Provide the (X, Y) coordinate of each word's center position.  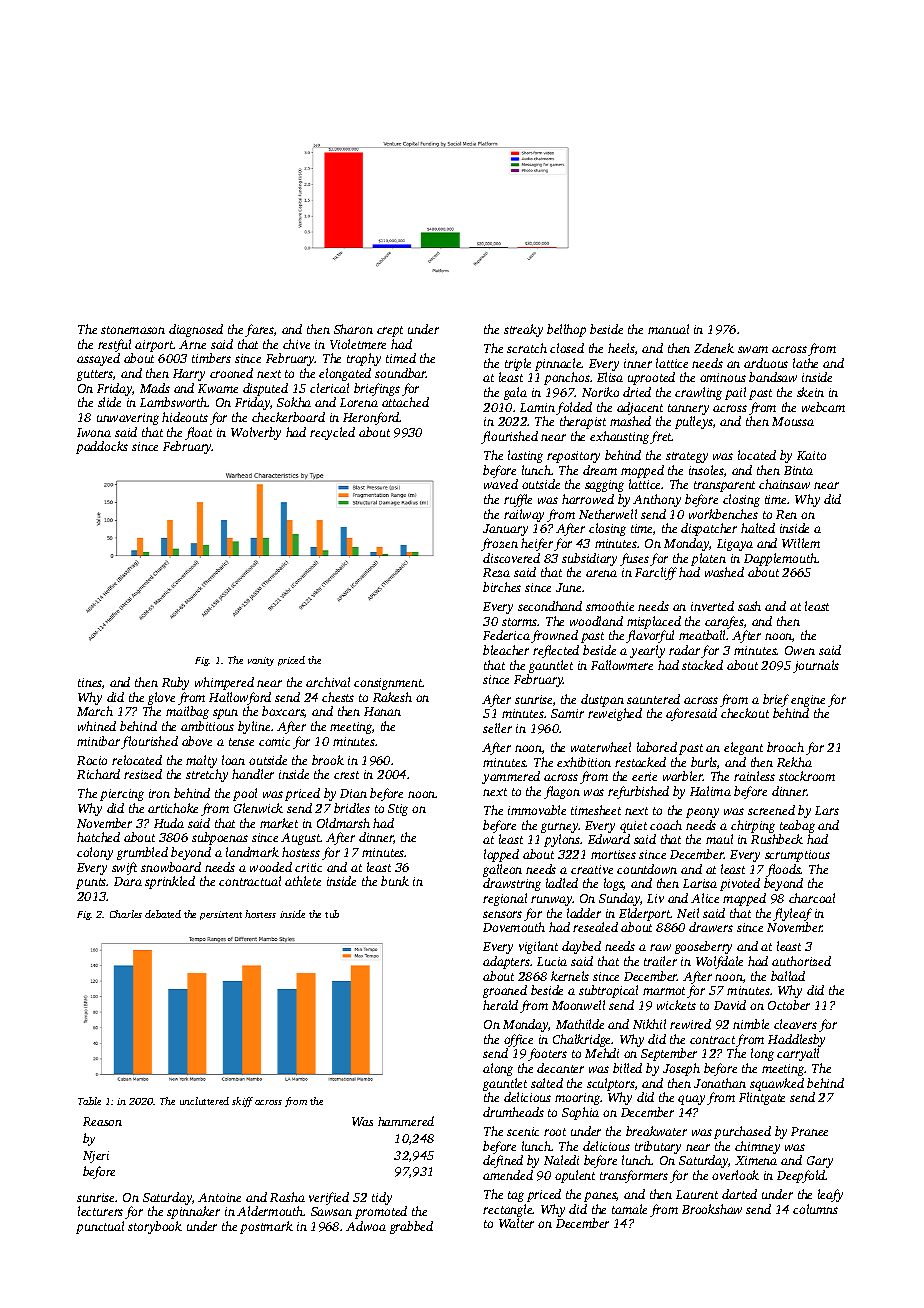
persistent (221, 915)
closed (567, 348)
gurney (560, 828)
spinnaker (193, 1212)
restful (114, 345)
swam (753, 349)
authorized (801, 961)
